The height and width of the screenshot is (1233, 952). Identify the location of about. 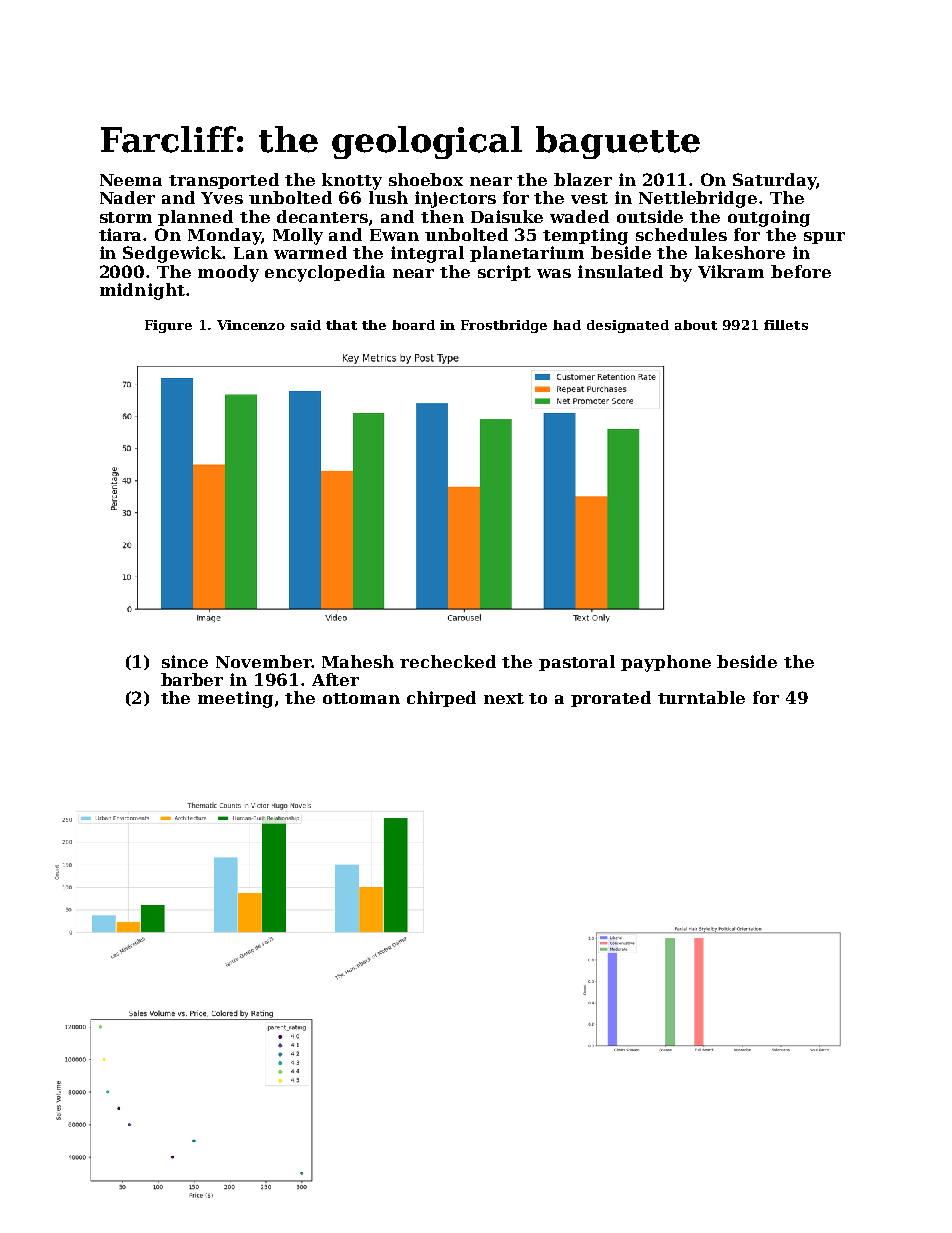
(696, 325).
